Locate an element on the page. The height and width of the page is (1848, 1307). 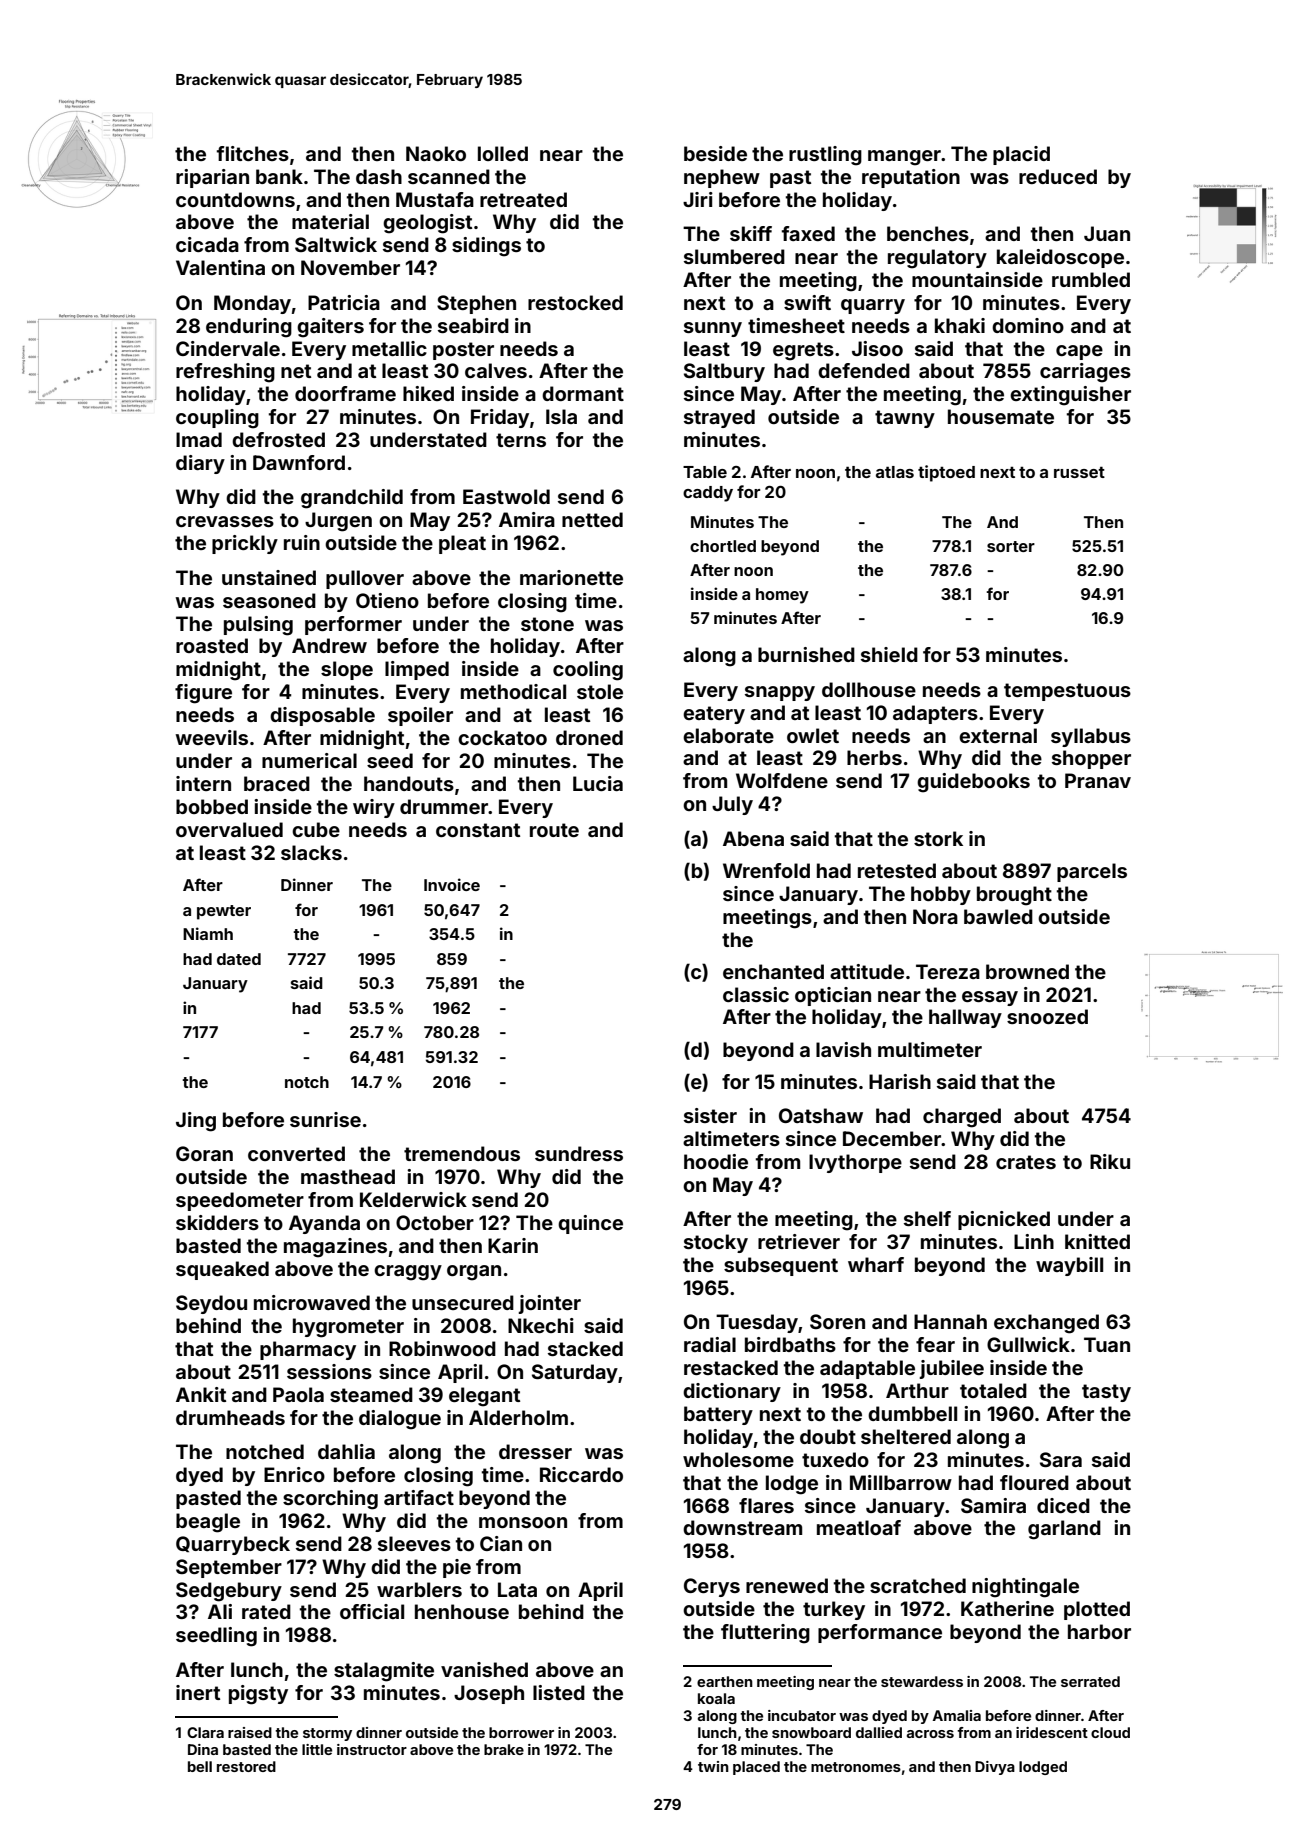
placid is located at coordinates (1021, 155).
